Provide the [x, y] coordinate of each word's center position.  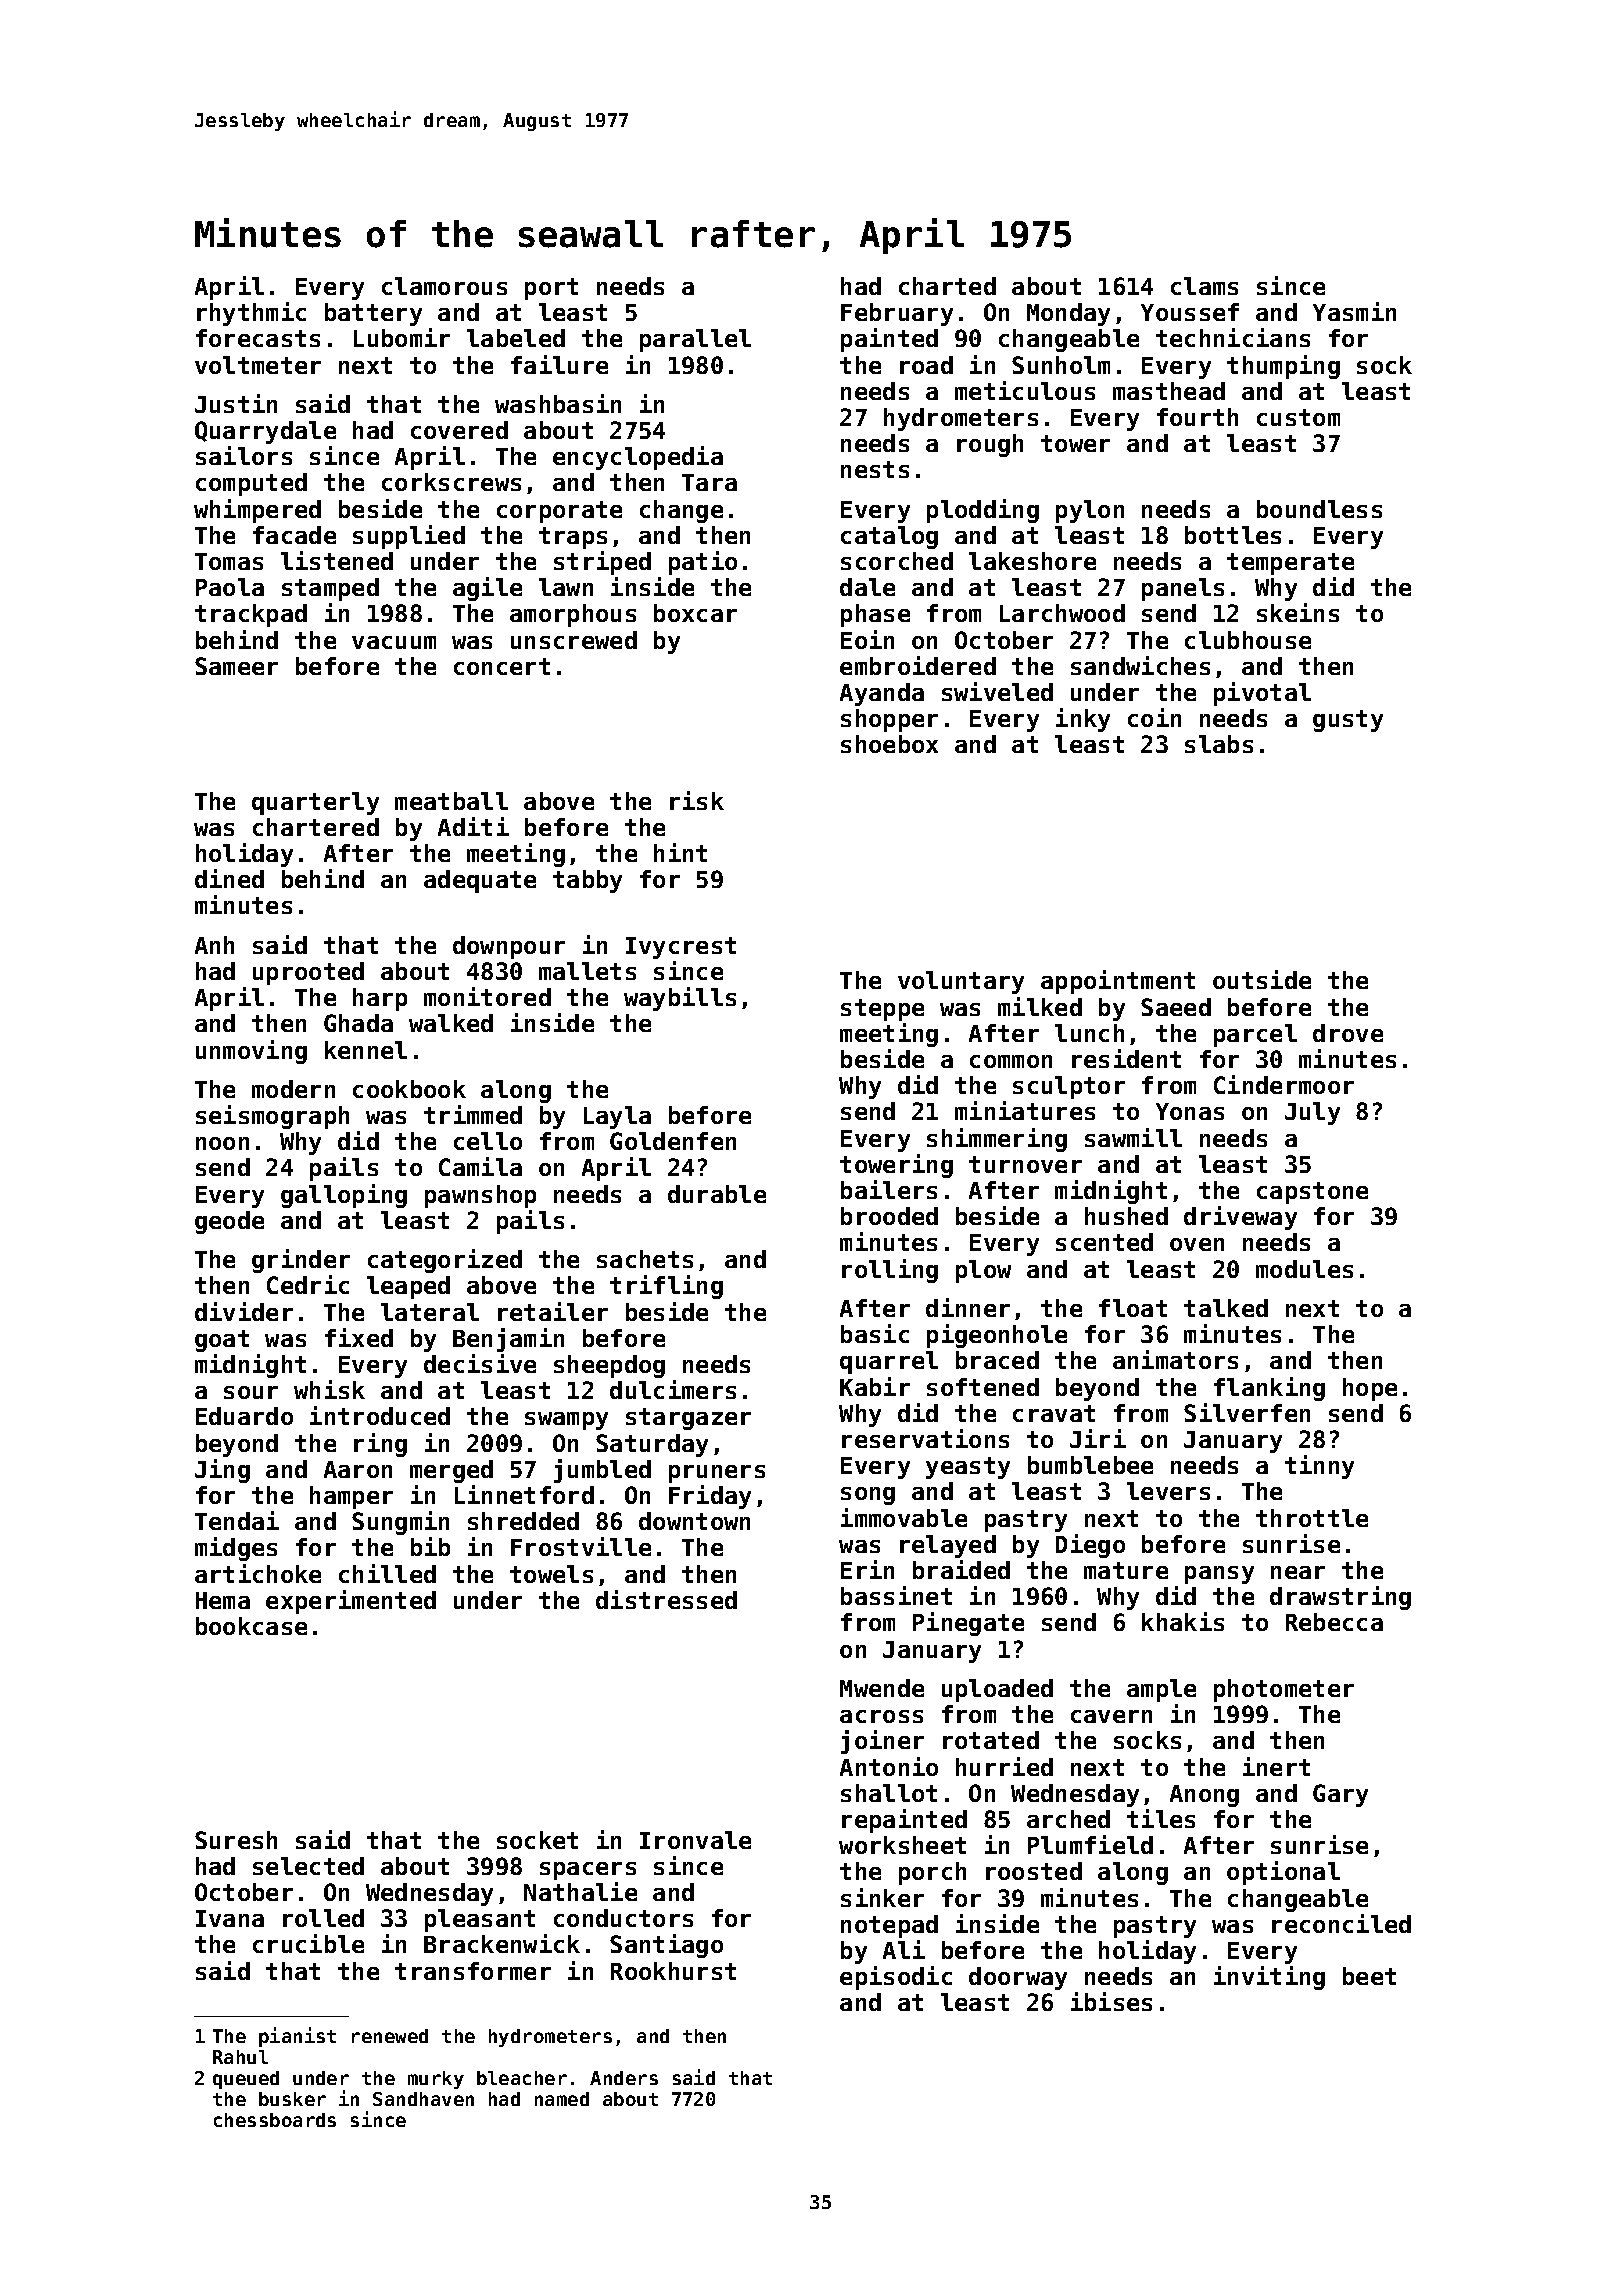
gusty [1348, 721]
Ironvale [695, 1840]
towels [551, 1574]
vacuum [394, 642]
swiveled [997, 691]
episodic [896, 1978]
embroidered [918, 665]
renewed [390, 2036]
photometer [1284, 1690]
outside [1262, 979]
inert [1276, 1766]
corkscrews [451, 482]
